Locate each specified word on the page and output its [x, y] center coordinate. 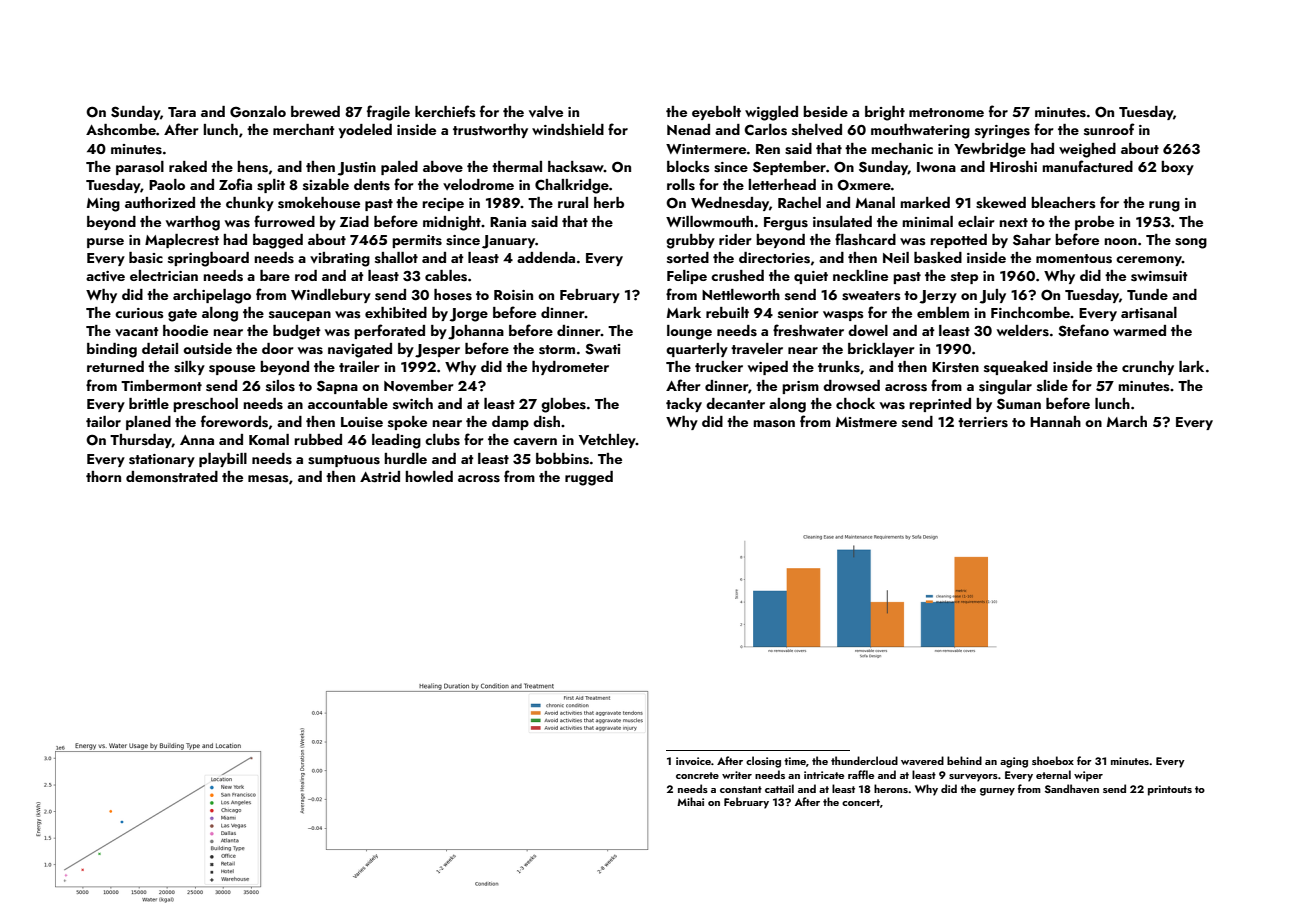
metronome [946, 112]
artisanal [1149, 312]
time [795, 761]
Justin [357, 169]
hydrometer [570, 368]
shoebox [1053, 760]
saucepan [300, 316]
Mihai [690, 801]
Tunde [1147, 294]
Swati [602, 349]
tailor [103, 421]
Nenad [688, 129]
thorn [103, 476]
